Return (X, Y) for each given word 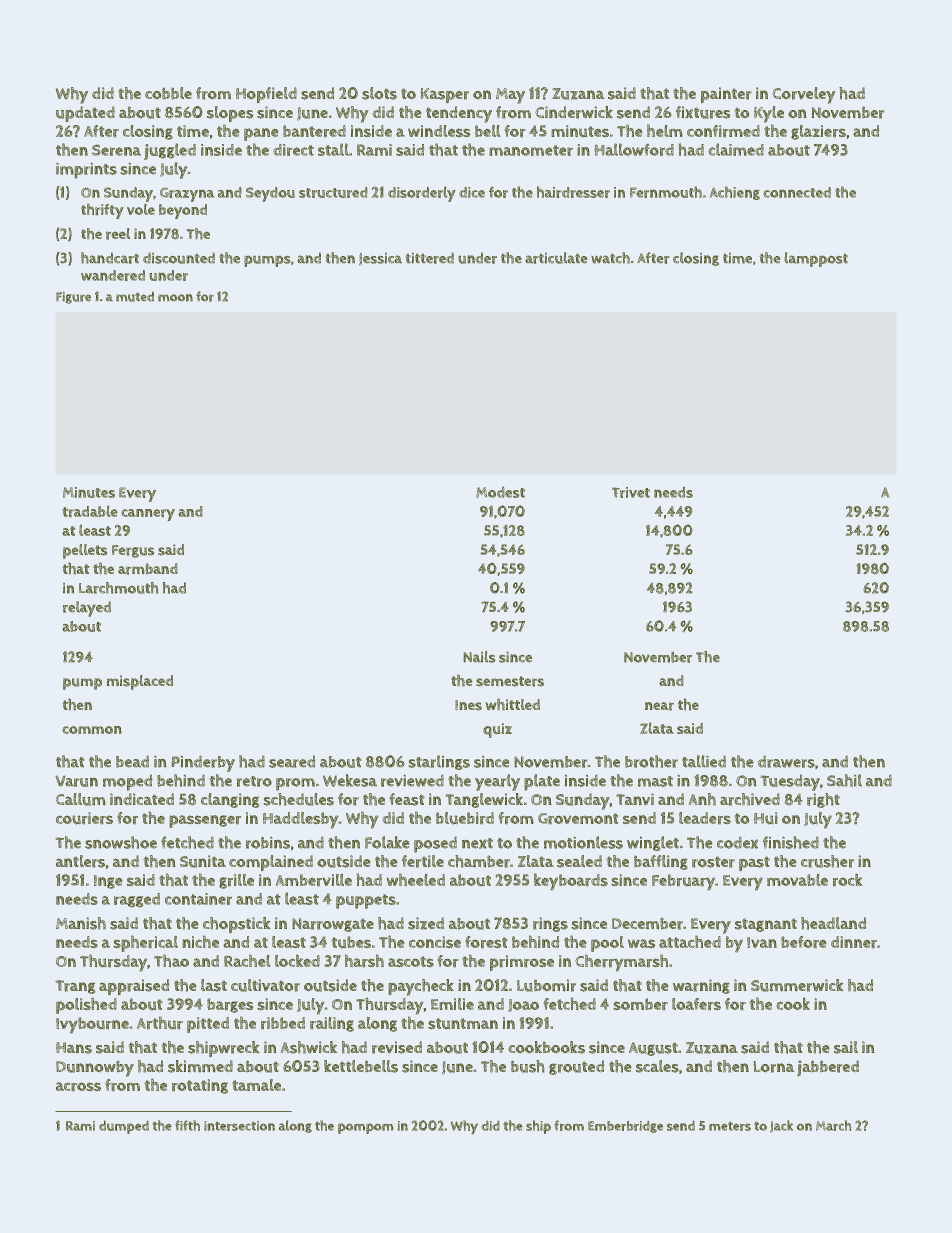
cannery (148, 515)
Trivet (631, 492)
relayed (87, 609)
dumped (124, 1127)
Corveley (804, 95)
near (659, 706)
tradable (90, 511)
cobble (168, 93)
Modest (500, 492)
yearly (497, 782)
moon (175, 297)
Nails (479, 657)
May (510, 96)
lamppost (816, 259)
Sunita (203, 861)
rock (848, 880)
